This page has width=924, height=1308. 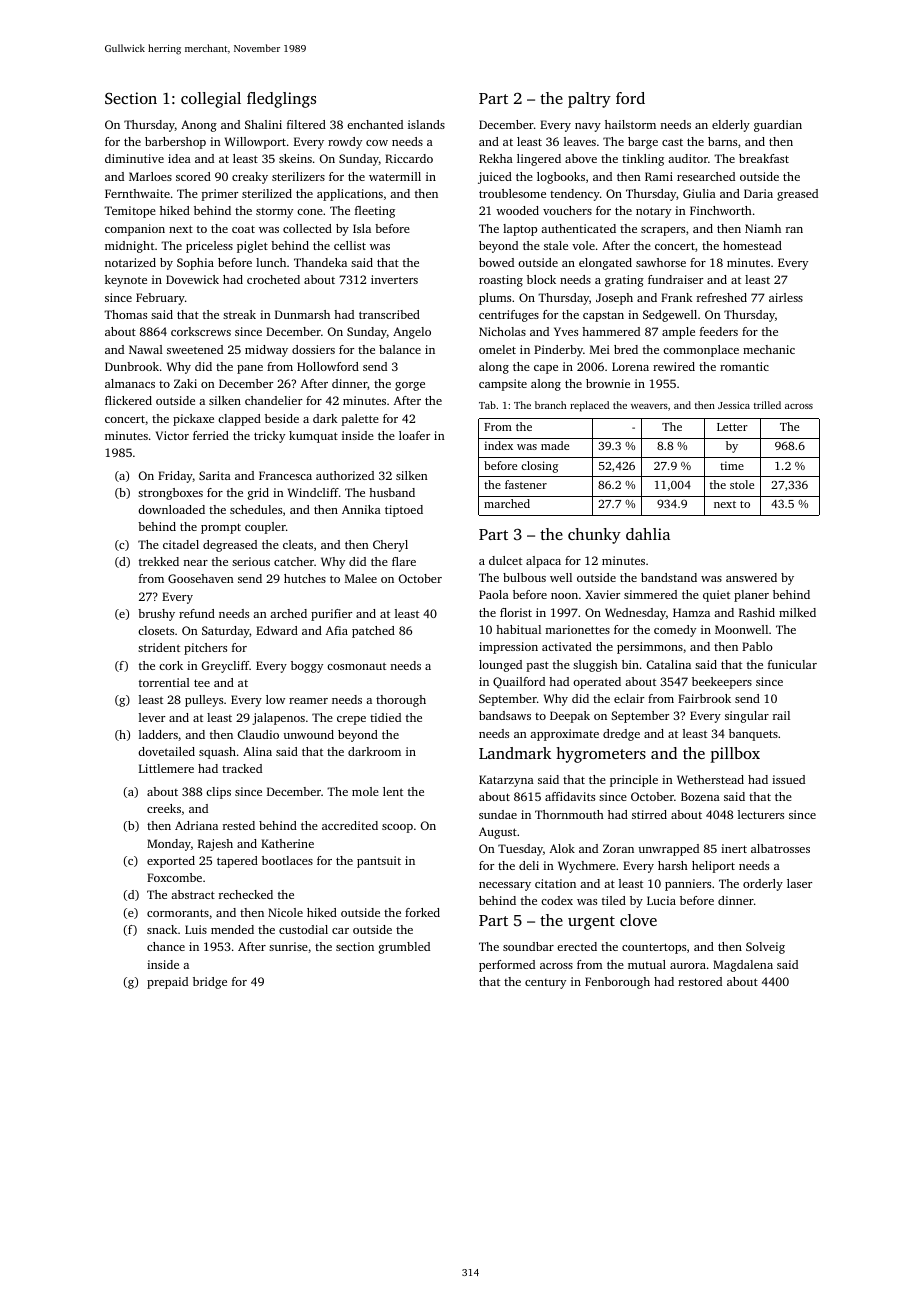 What do you see at coordinates (156, 615) in the page?
I see `brushy` at bounding box center [156, 615].
